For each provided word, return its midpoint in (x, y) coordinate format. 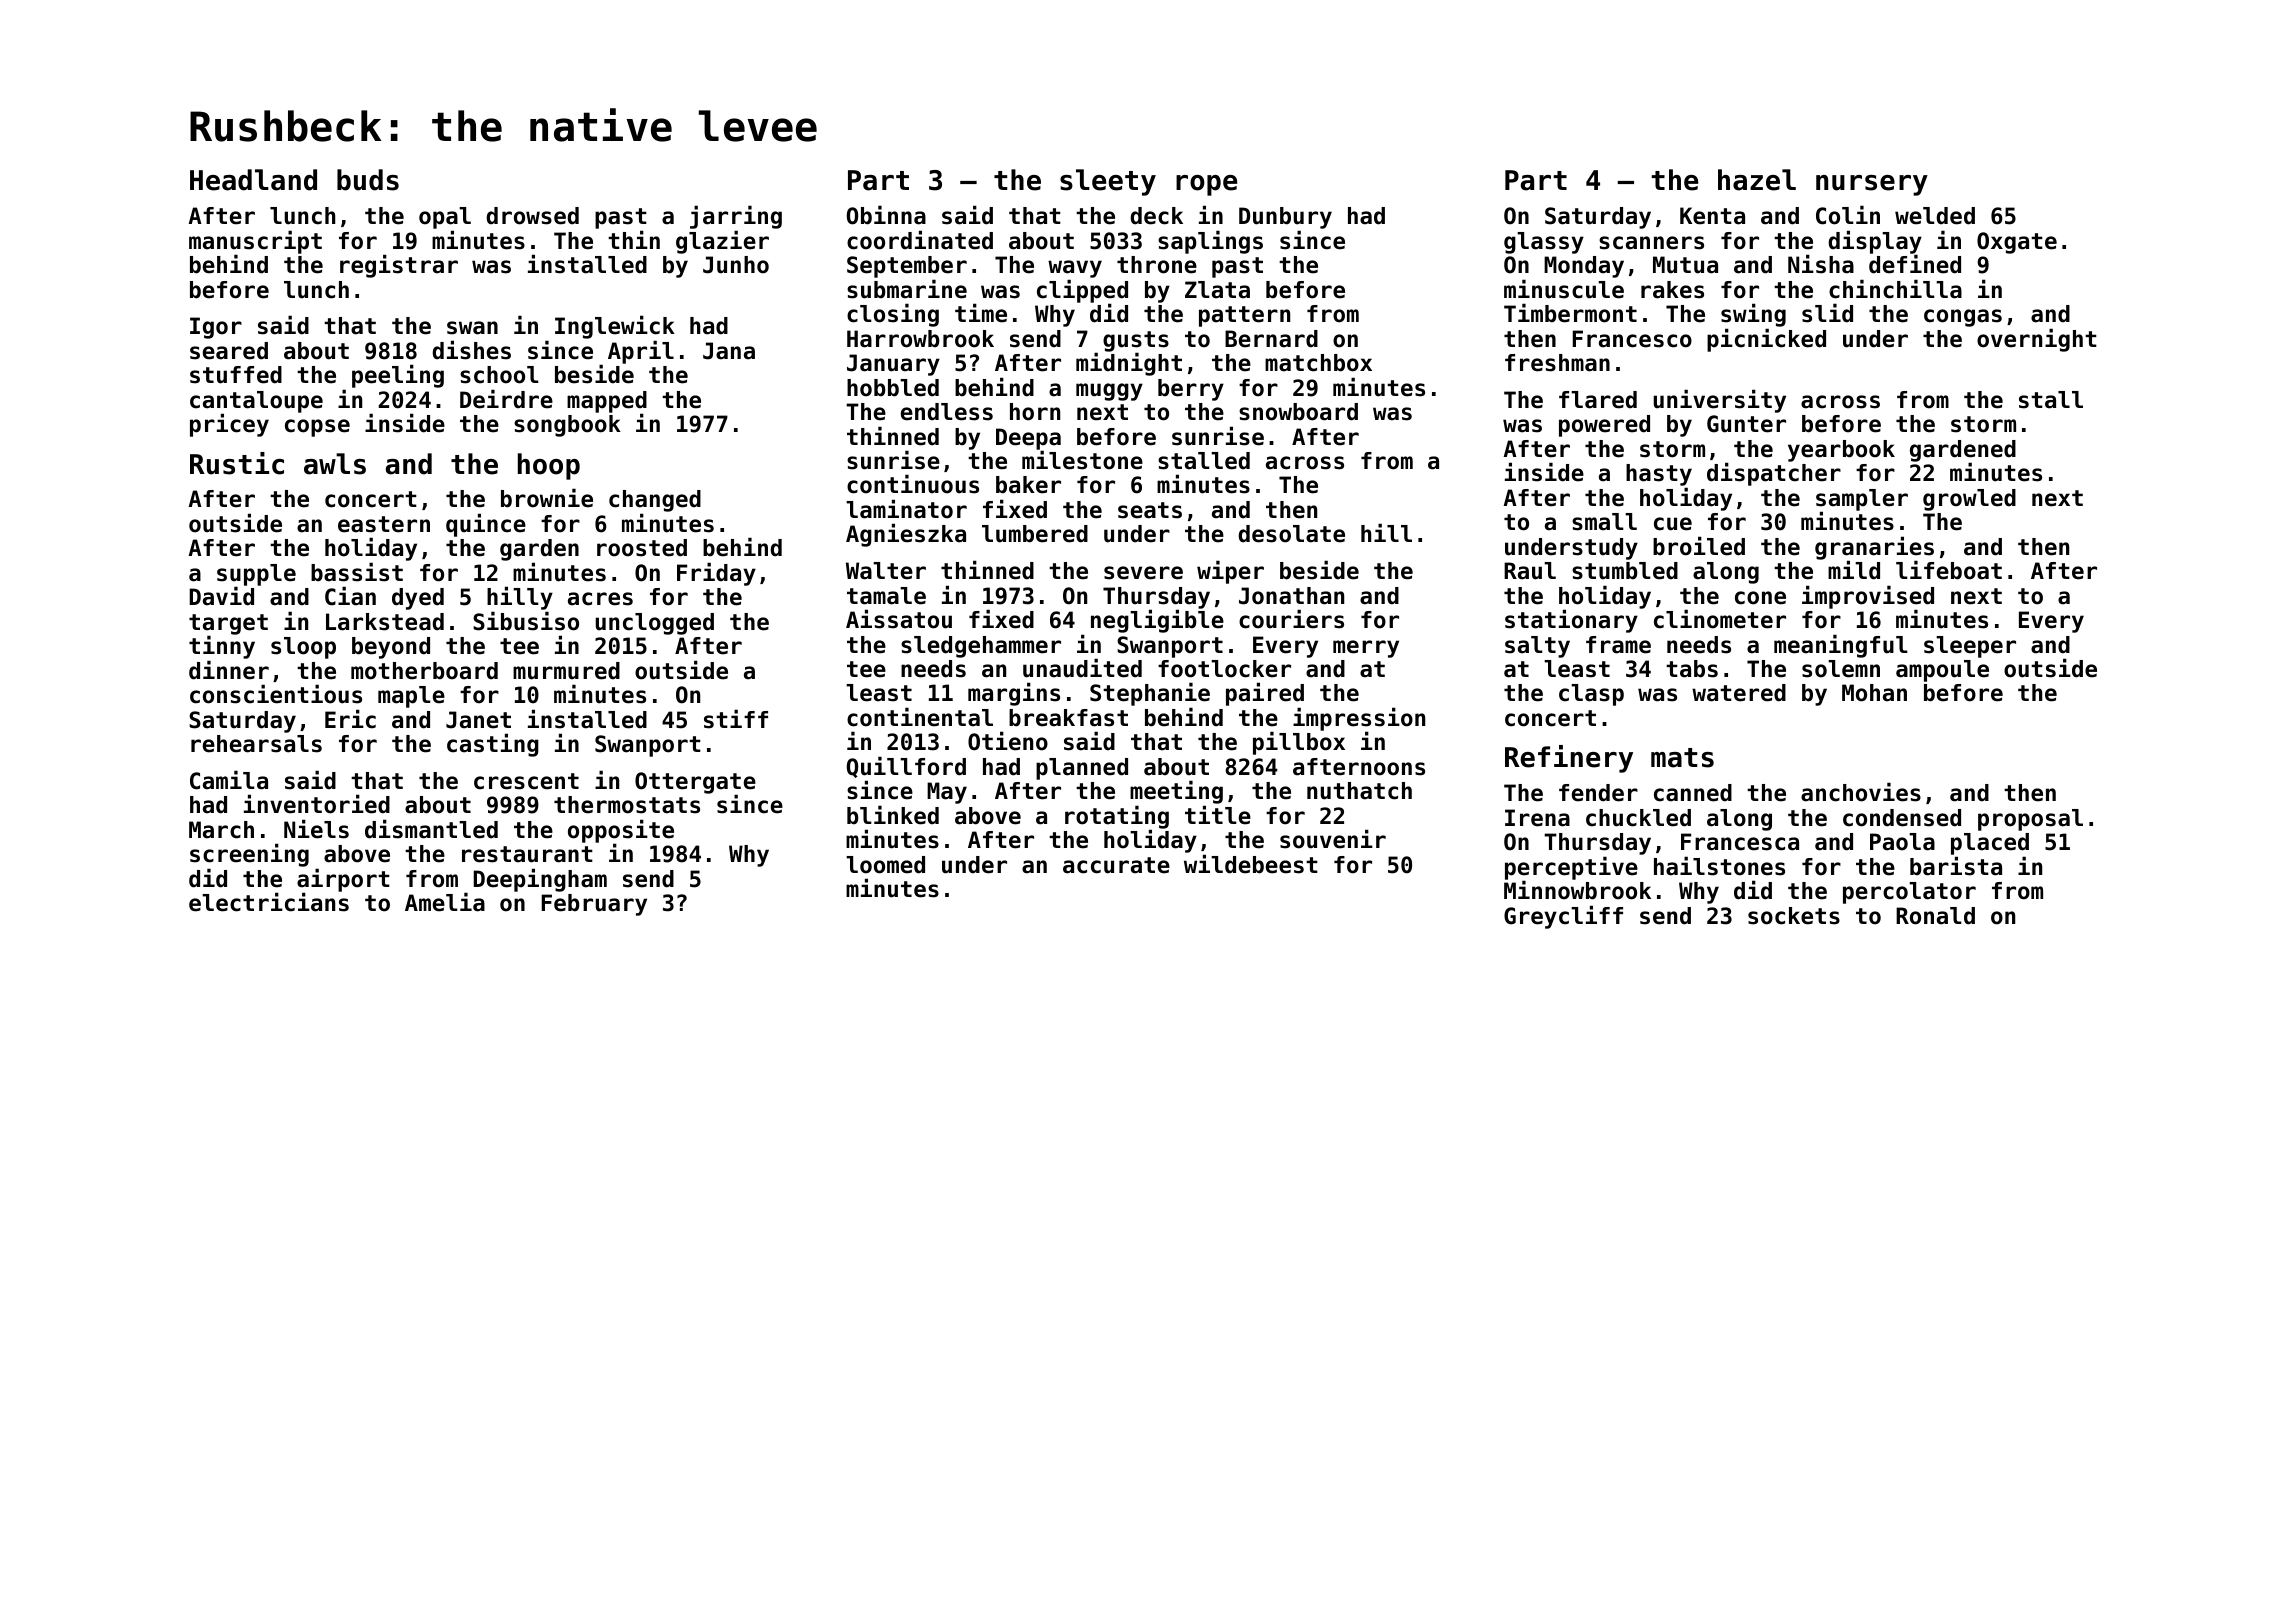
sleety (1108, 182)
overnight (2037, 340)
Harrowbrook (920, 339)
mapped (607, 402)
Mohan (1874, 693)
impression (1359, 719)
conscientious (276, 694)
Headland (253, 180)
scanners (1651, 243)
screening (249, 855)
